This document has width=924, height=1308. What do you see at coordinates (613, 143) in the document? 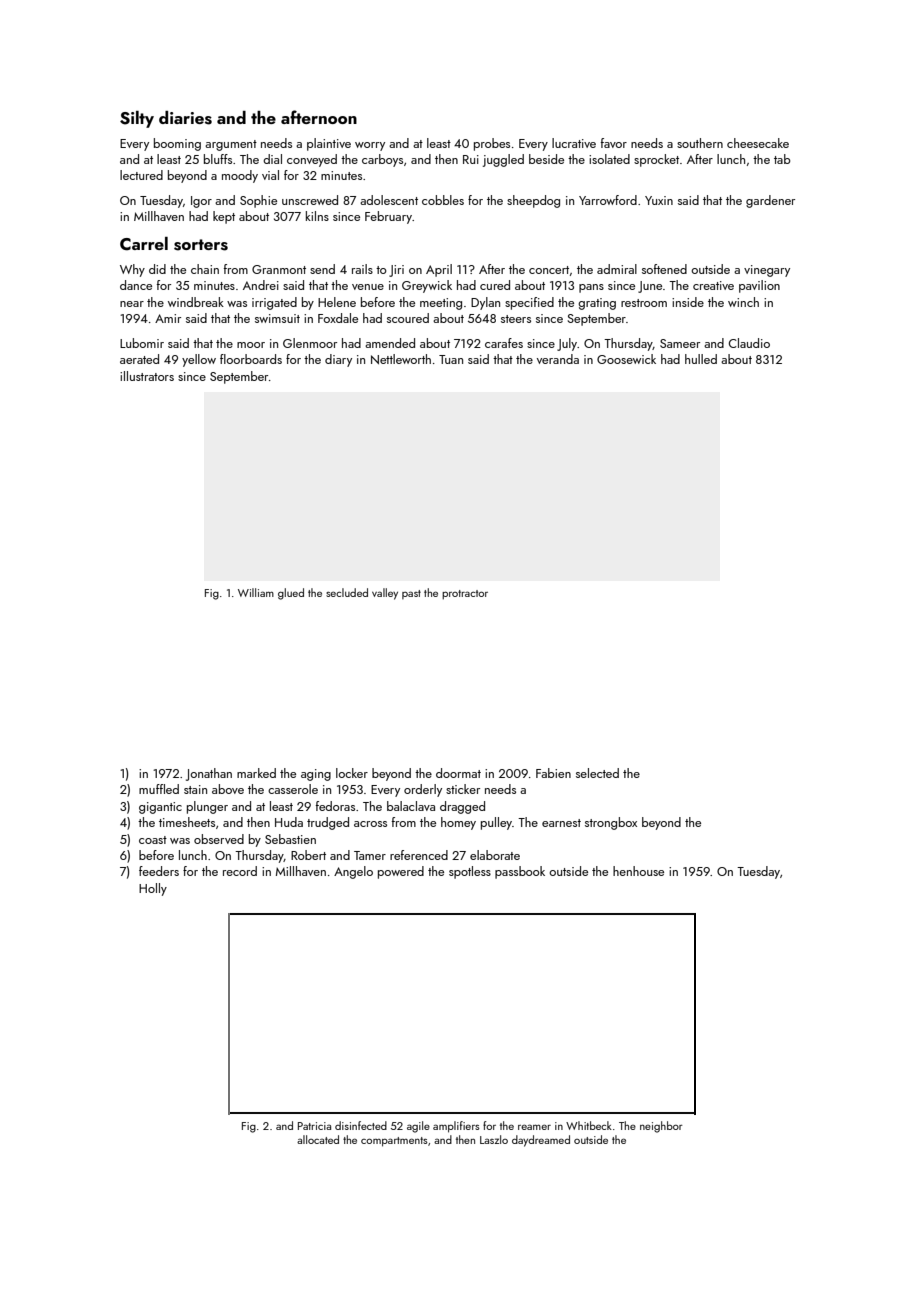
I see `favor` at bounding box center [613, 143].
